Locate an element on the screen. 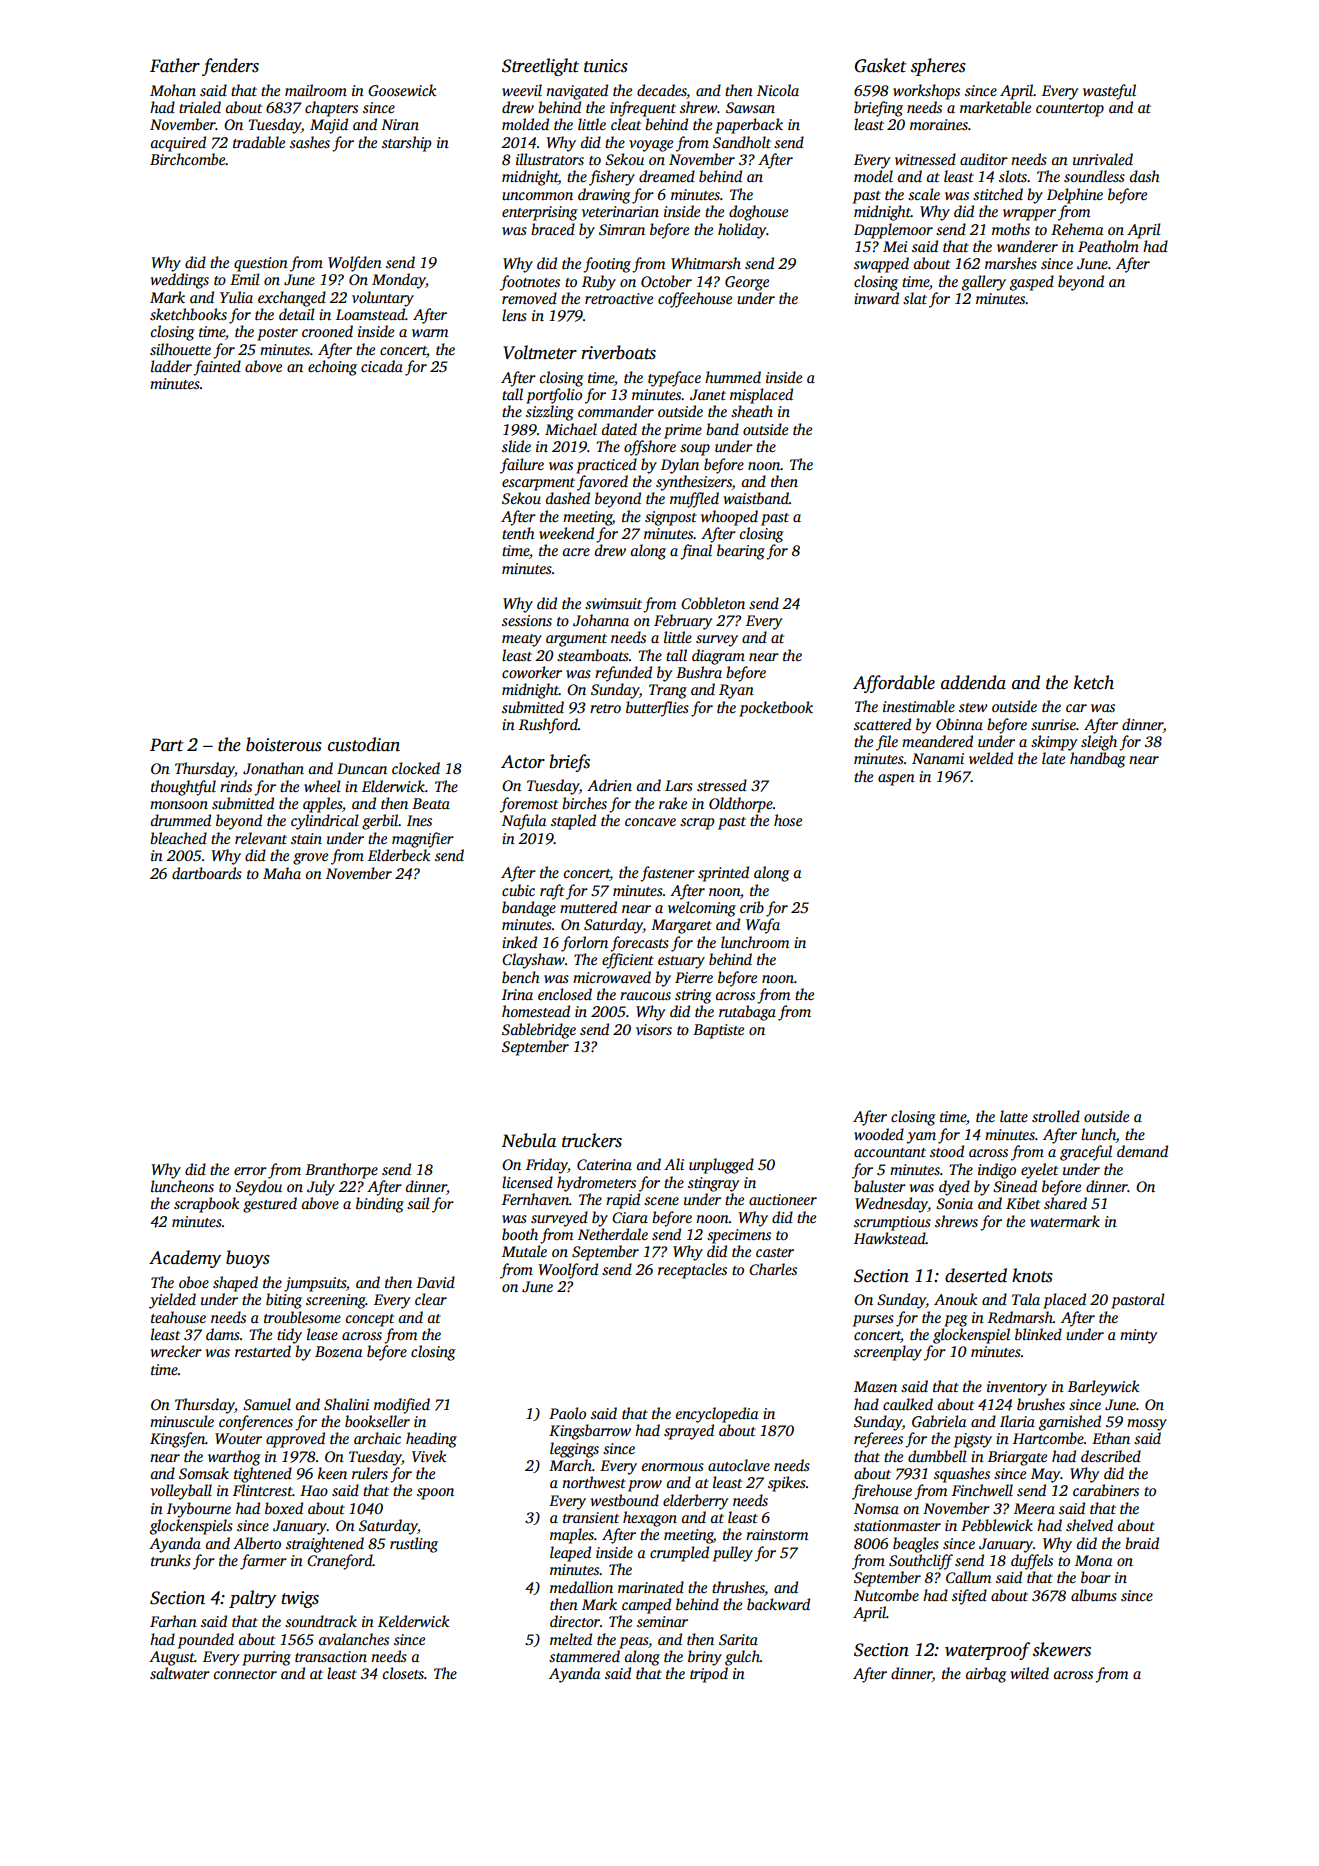 The width and height of the screenshot is (1319, 1866). Johanna is located at coordinates (601, 620).
